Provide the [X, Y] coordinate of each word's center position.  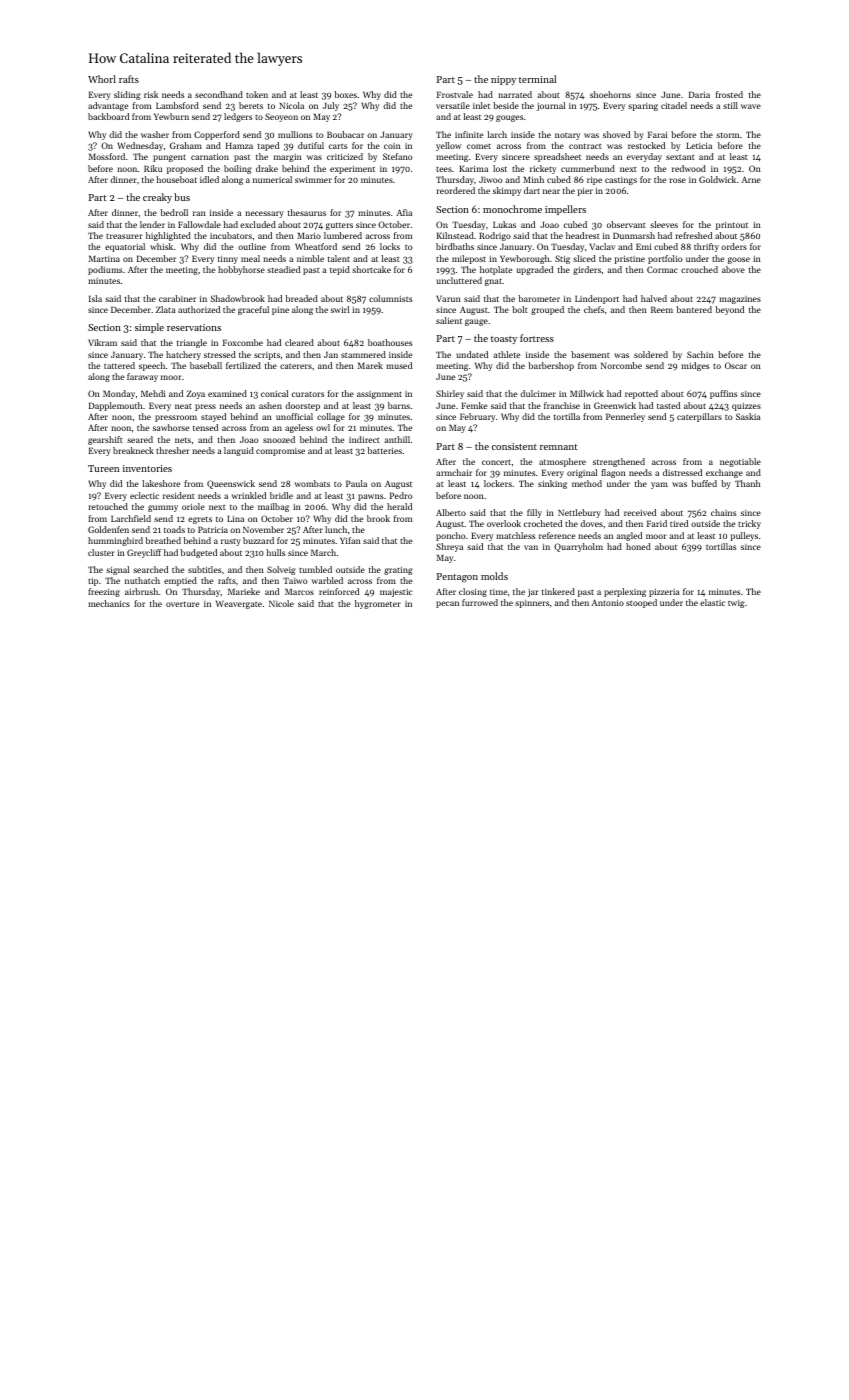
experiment [352, 170]
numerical [272, 179]
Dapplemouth [115, 406]
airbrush [141, 591]
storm [727, 135]
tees [444, 169]
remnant [558, 447]
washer [155, 134]
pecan [447, 604]
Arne [751, 179]
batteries [384, 450]
